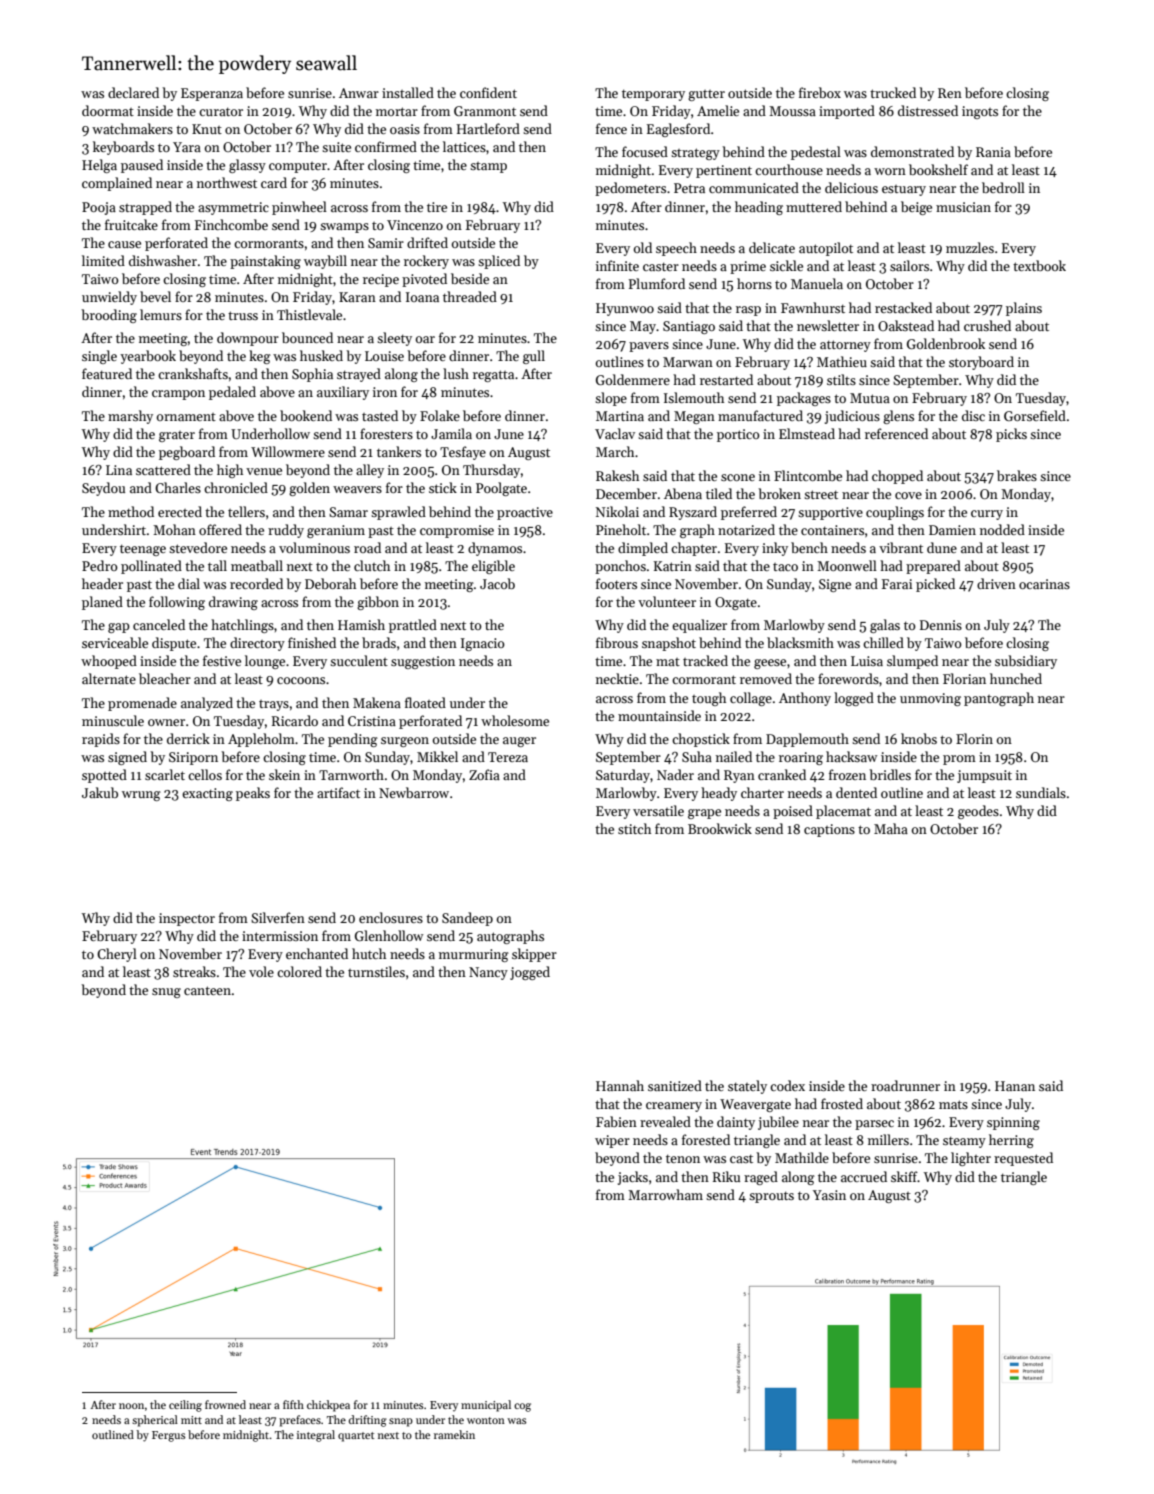 The image size is (1154, 1494). I want to click on chickpea, so click(328, 1406).
